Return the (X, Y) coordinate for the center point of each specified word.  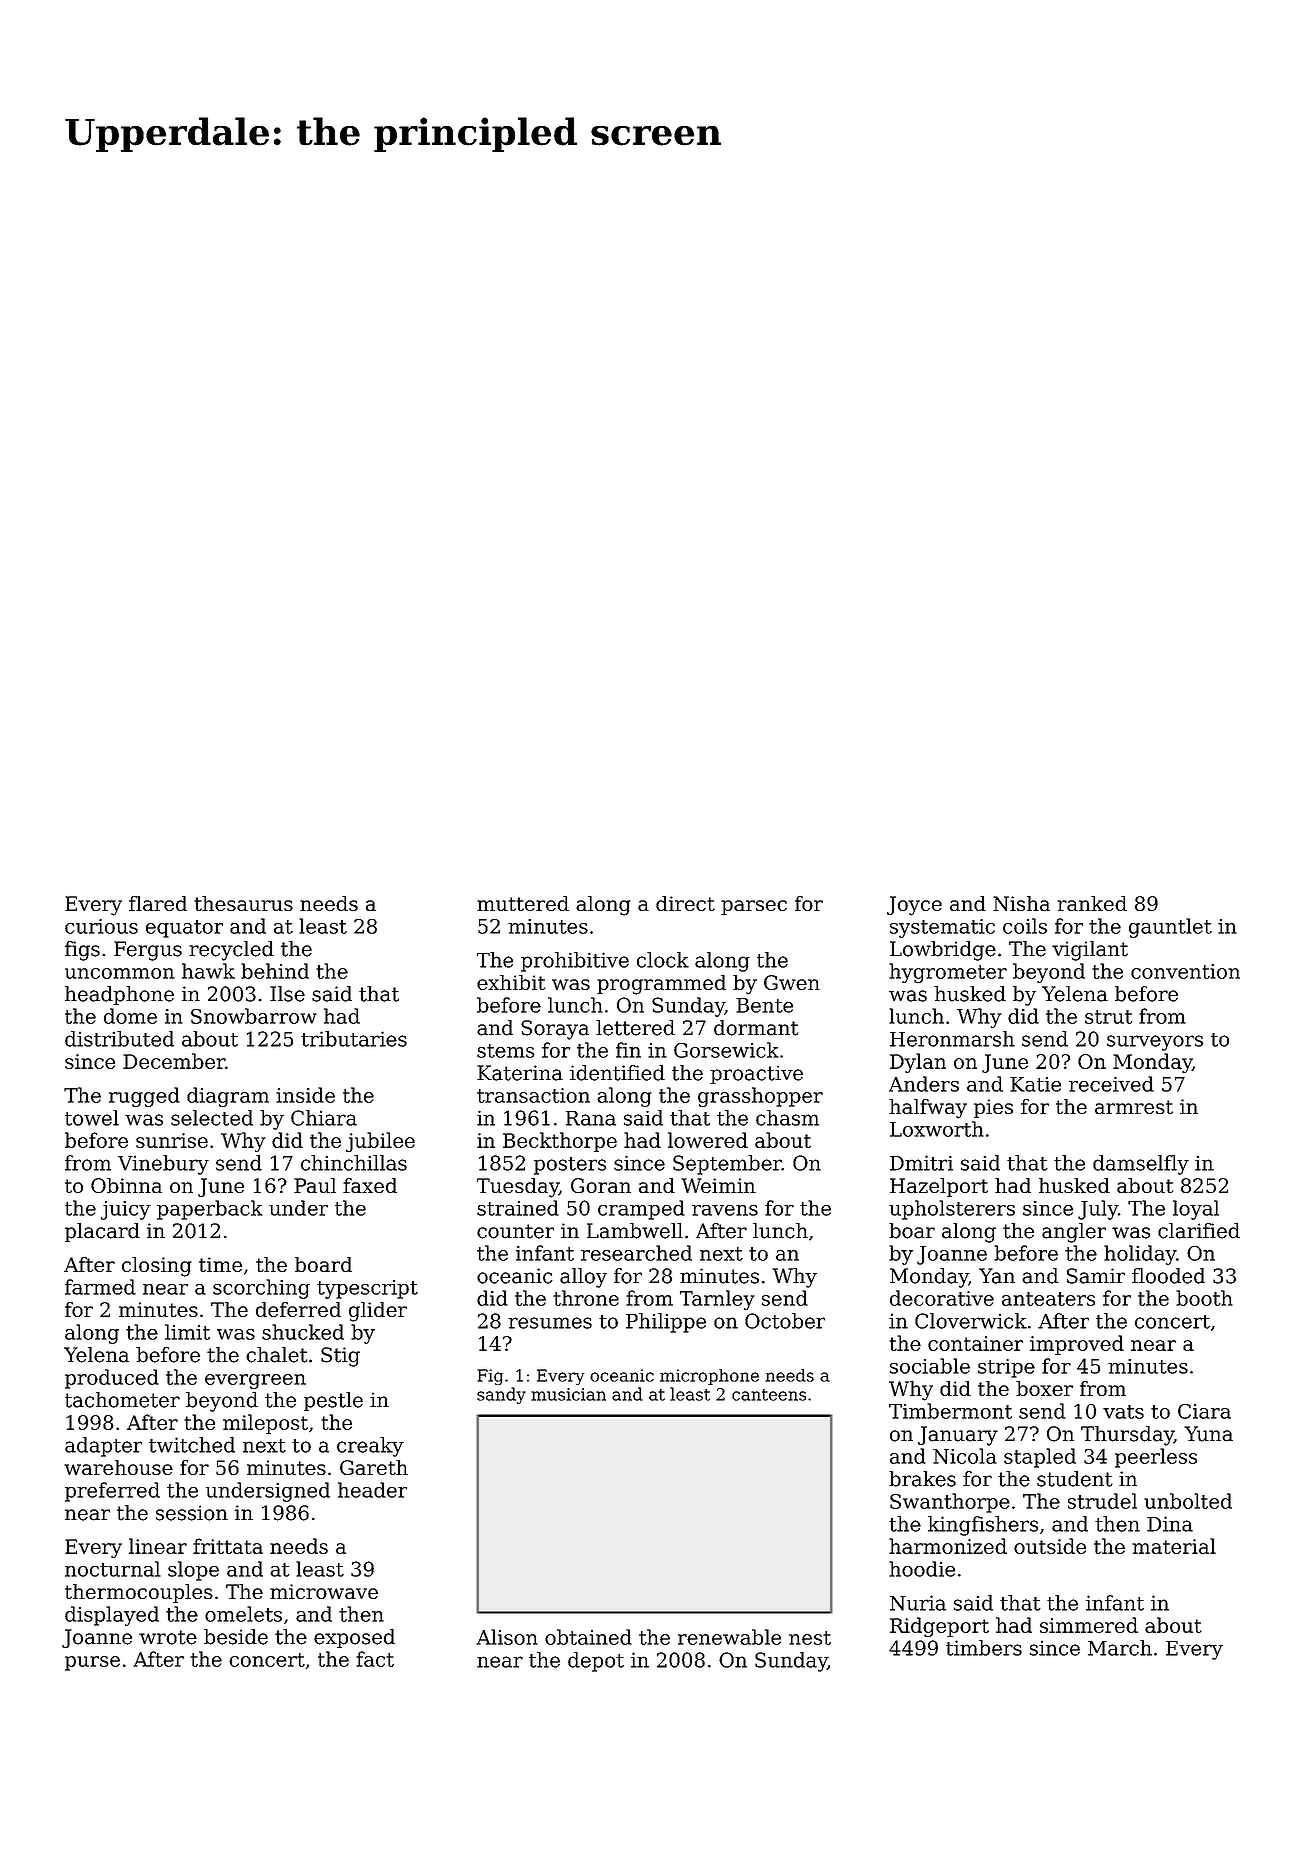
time (220, 1264)
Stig (340, 1357)
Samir (1096, 1276)
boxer (1044, 1388)
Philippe (666, 1323)
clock (663, 960)
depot (596, 1662)
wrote (168, 1637)
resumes (550, 1323)
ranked (1092, 903)
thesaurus (243, 903)
